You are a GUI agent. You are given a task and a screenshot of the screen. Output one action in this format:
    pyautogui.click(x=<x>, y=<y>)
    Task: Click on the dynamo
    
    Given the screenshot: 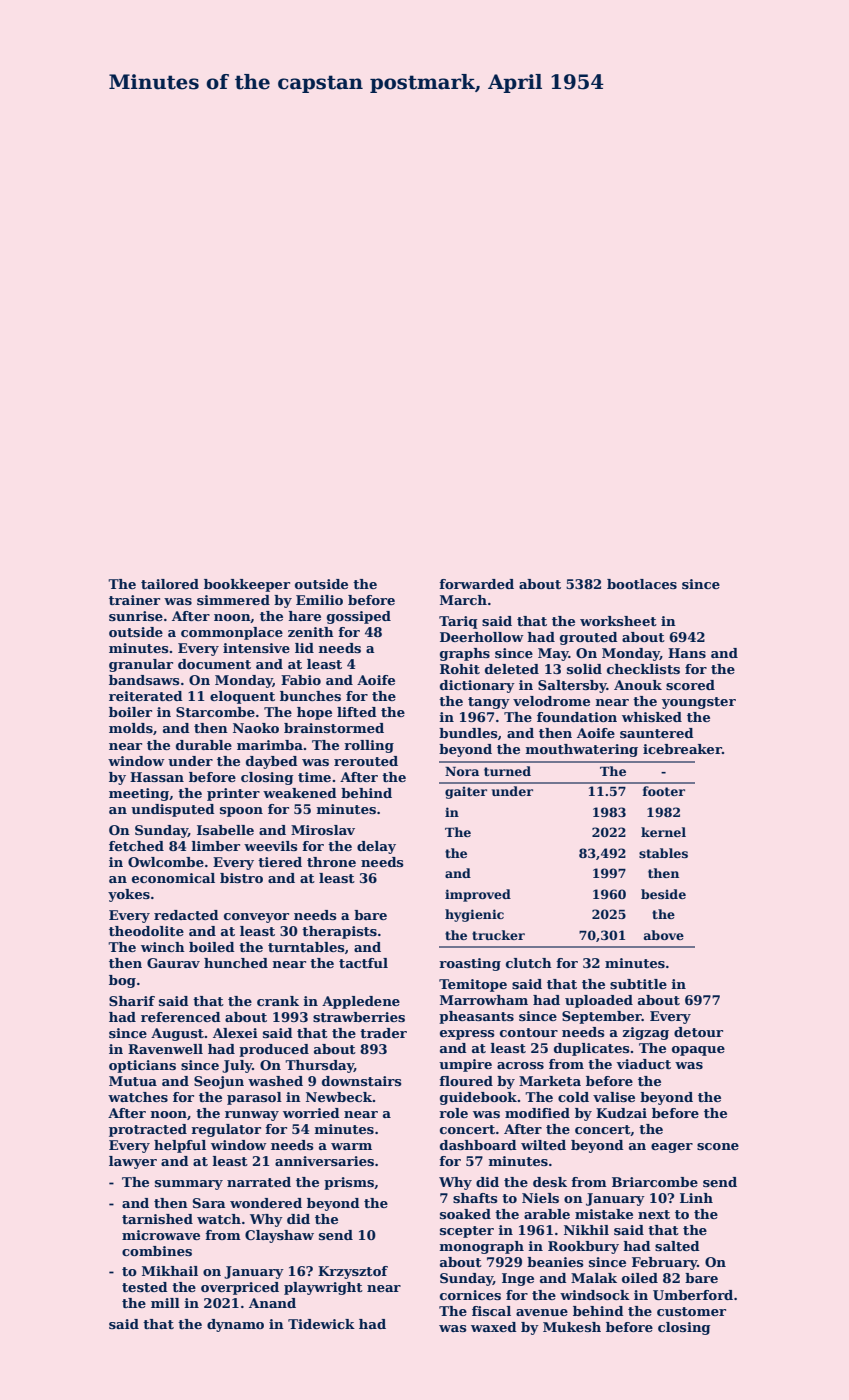 What is the action you would take?
    pyautogui.click(x=235, y=1325)
